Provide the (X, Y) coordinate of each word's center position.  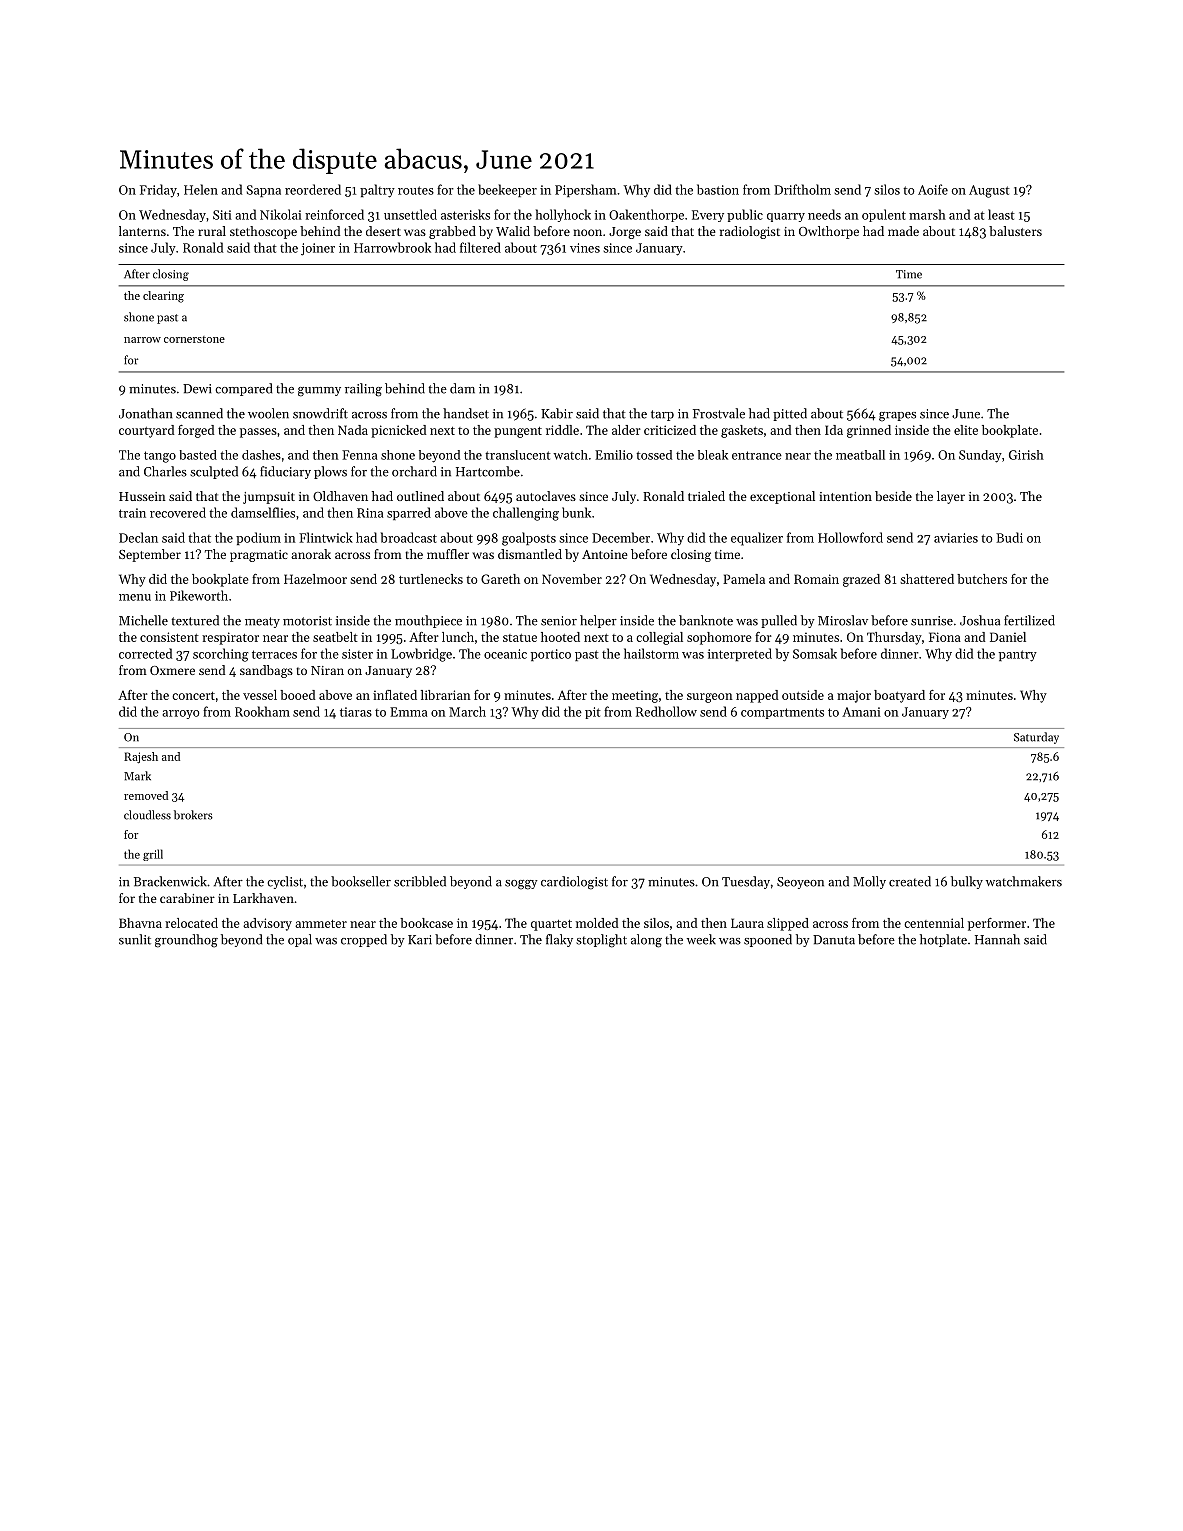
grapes (897, 417)
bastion (718, 189)
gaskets (742, 431)
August (989, 191)
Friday (158, 191)
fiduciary (285, 472)
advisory (267, 924)
